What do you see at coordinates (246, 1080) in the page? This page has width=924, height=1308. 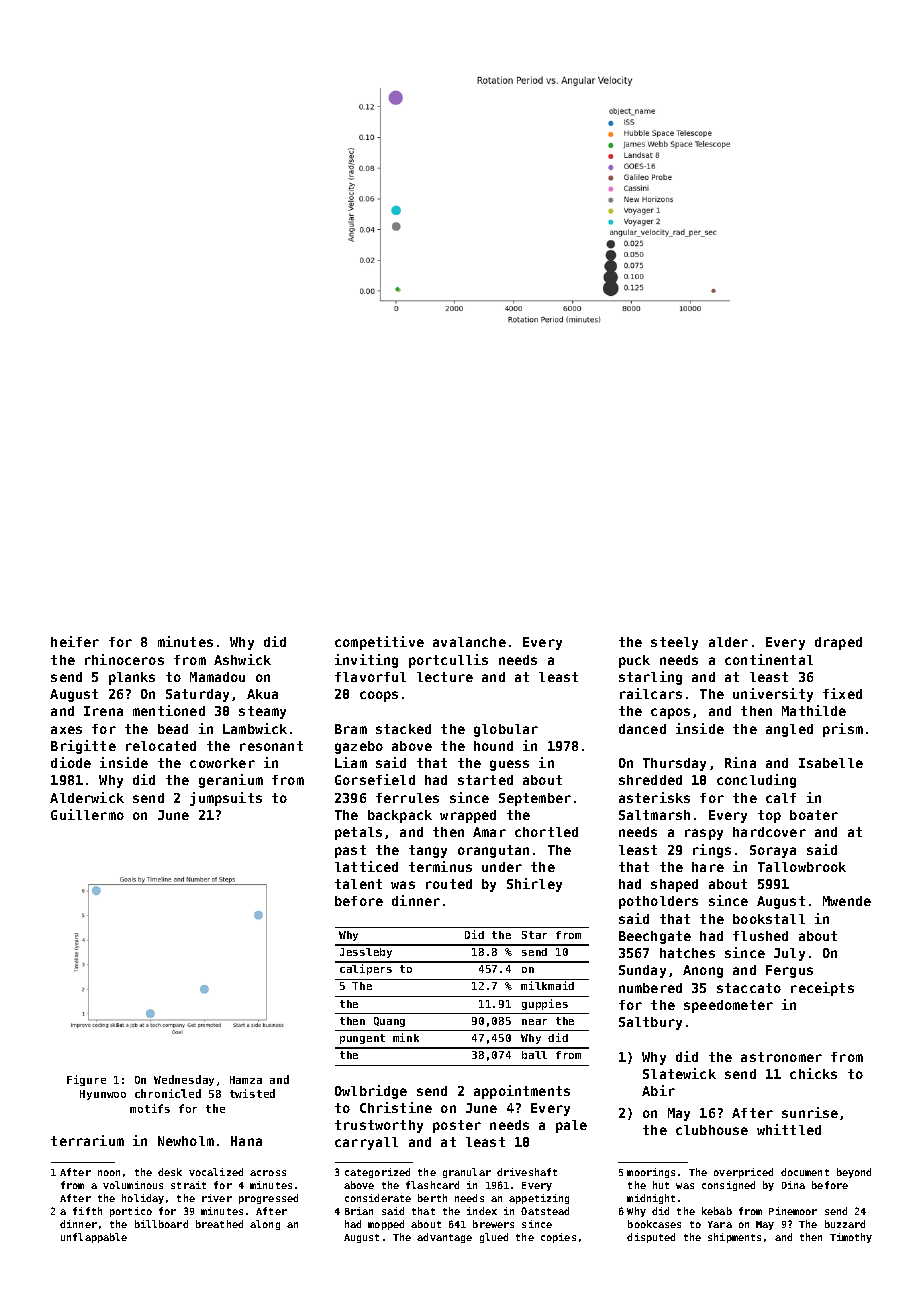 I see `Hamza` at bounding box center [246, 1080].
